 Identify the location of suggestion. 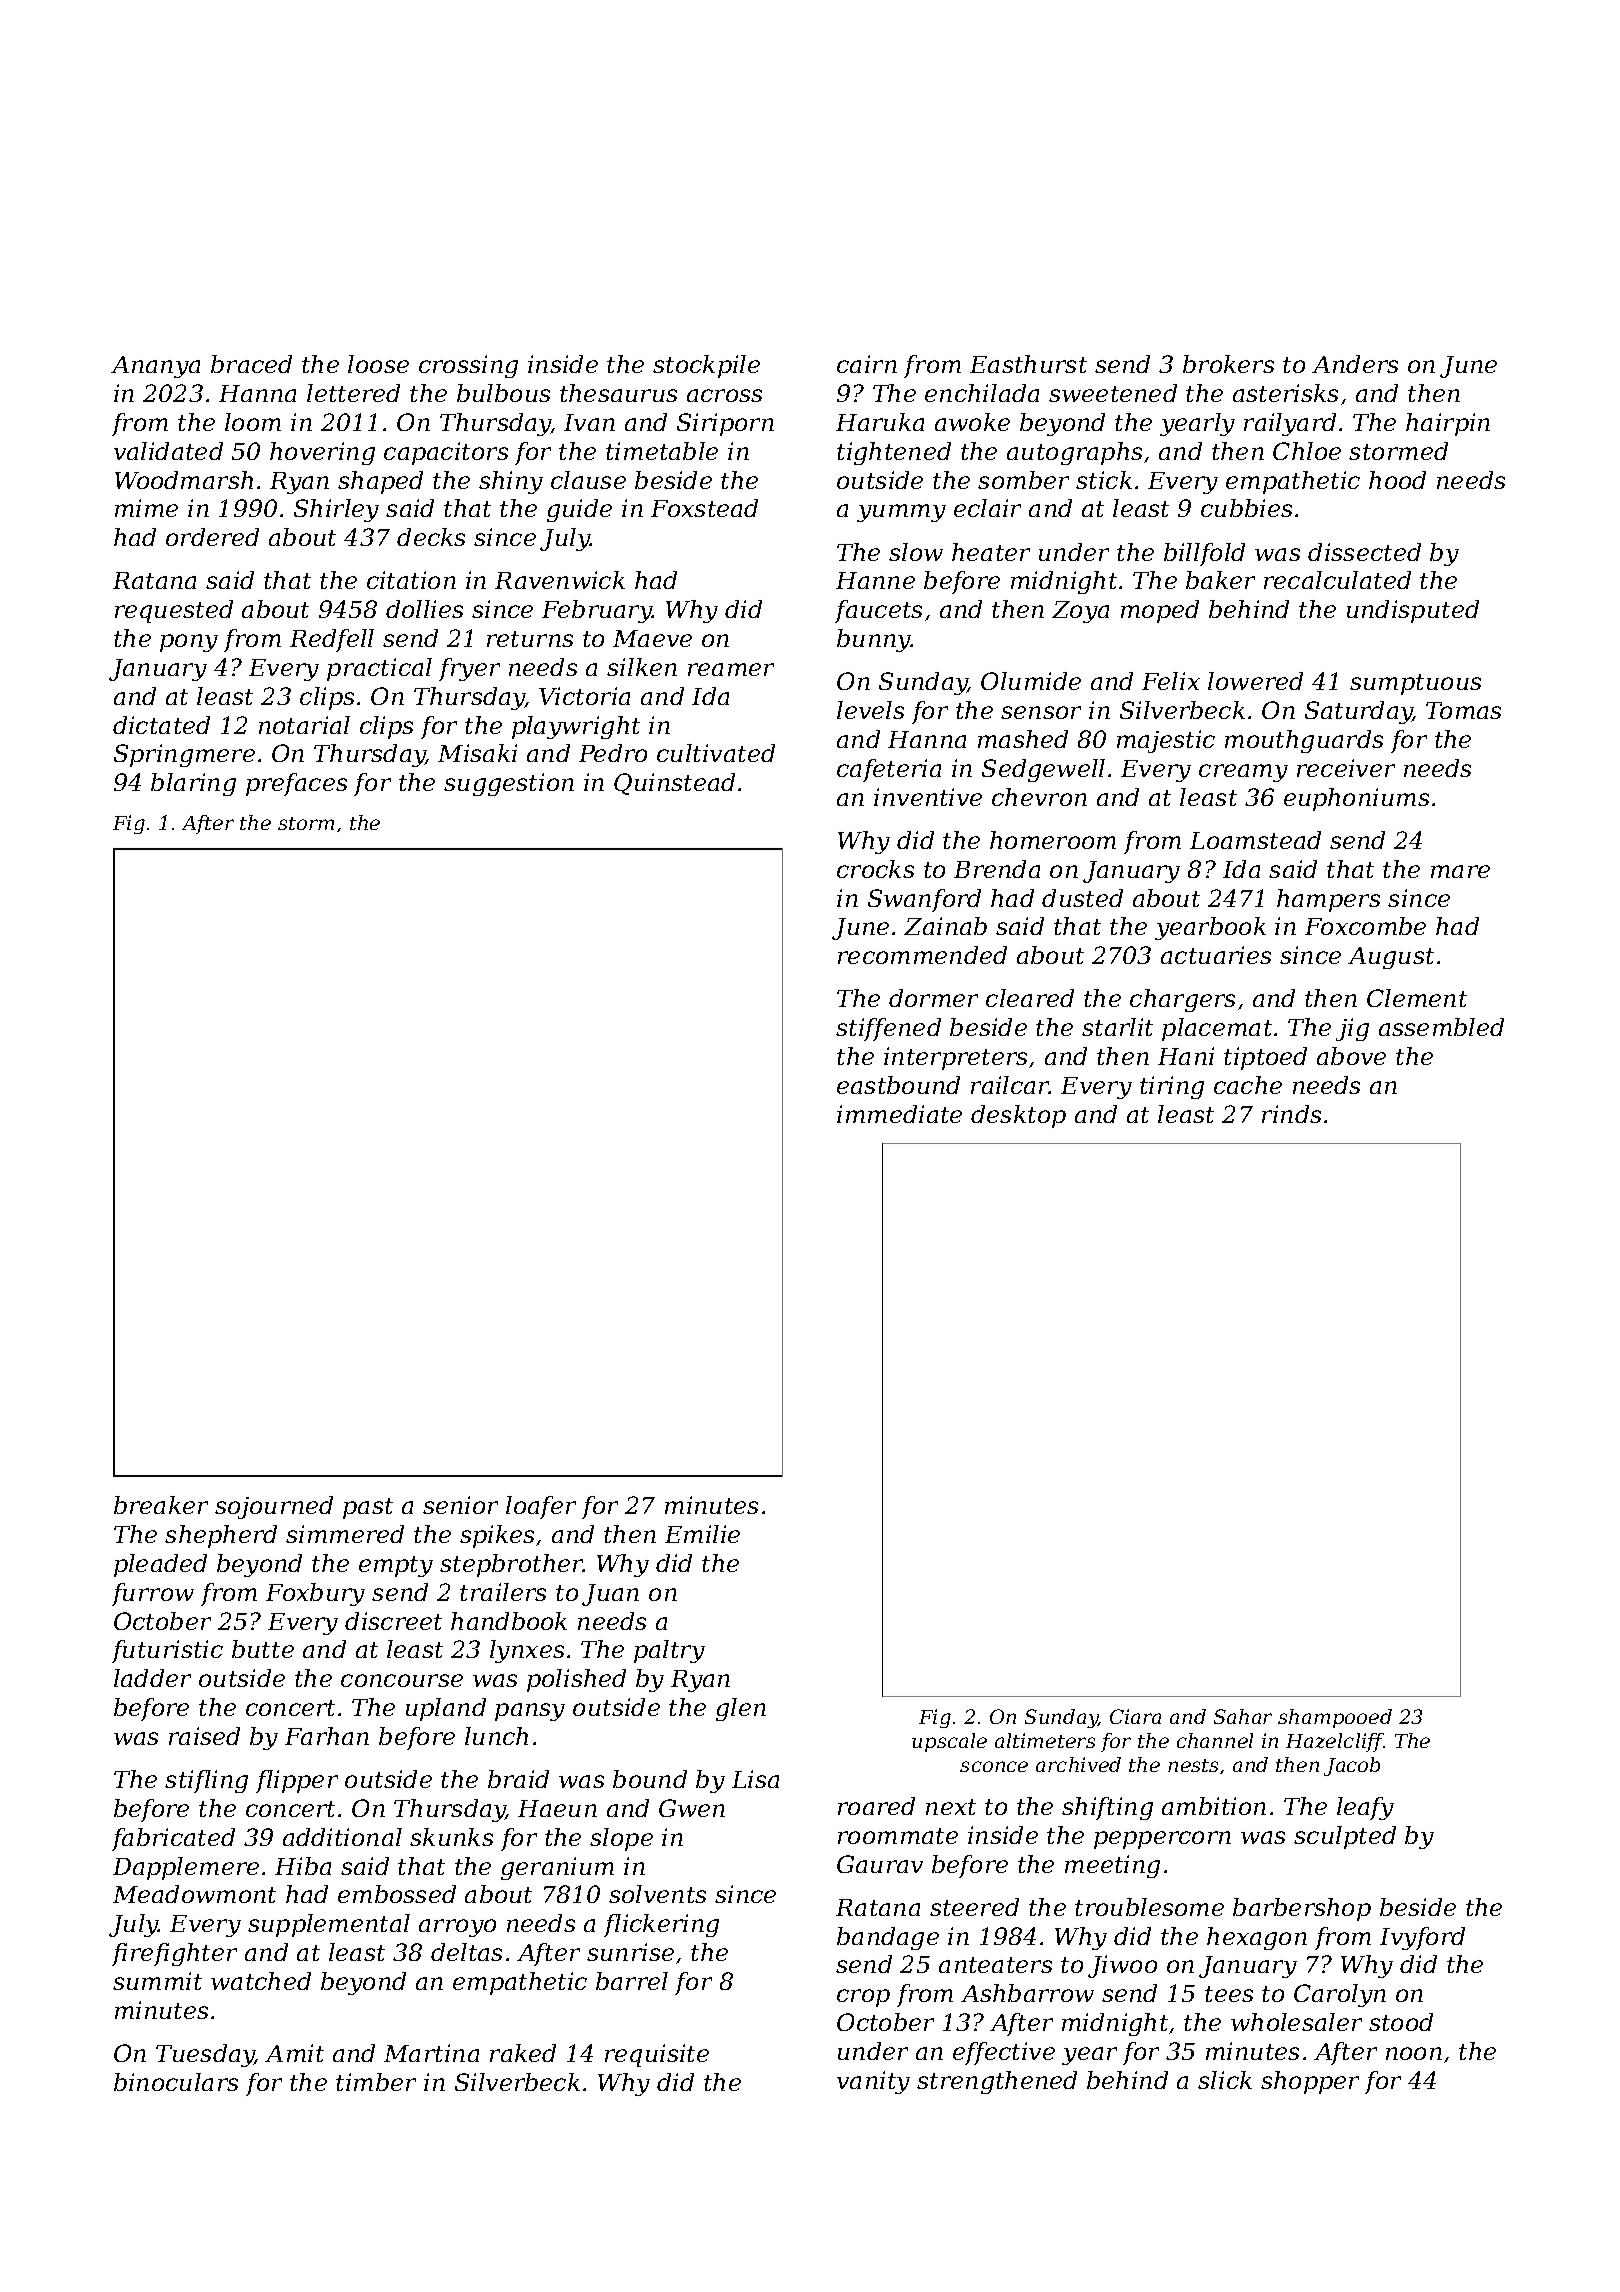
(509, 784).
